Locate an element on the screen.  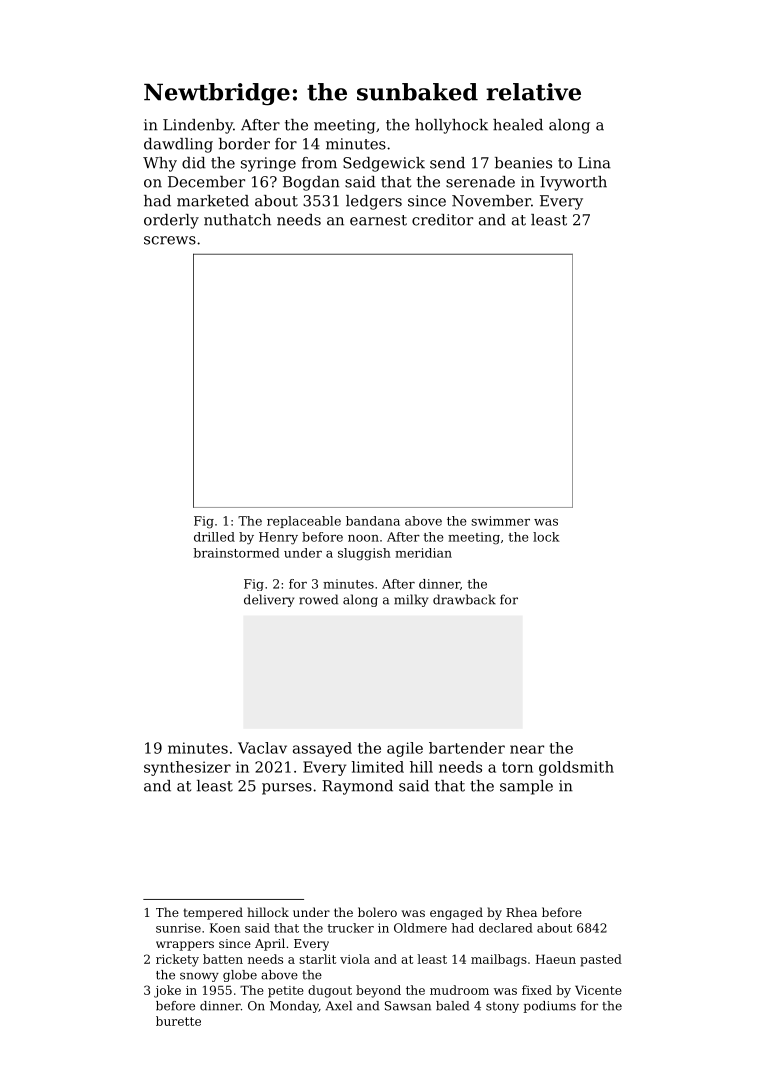
Raymond is located at coordinates (357, 787).
